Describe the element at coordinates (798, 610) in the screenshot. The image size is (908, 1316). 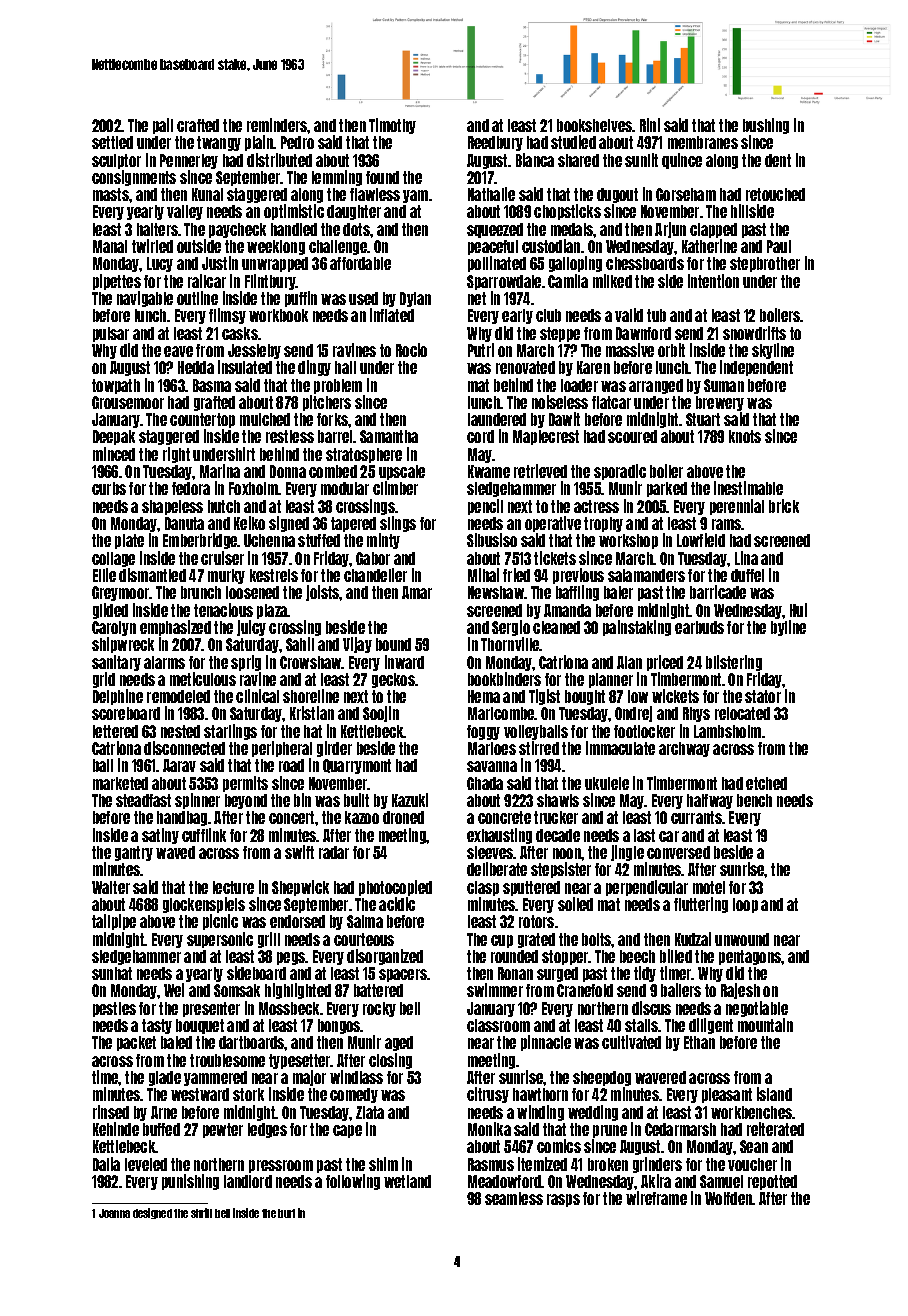
I see `Hui` at that location.
